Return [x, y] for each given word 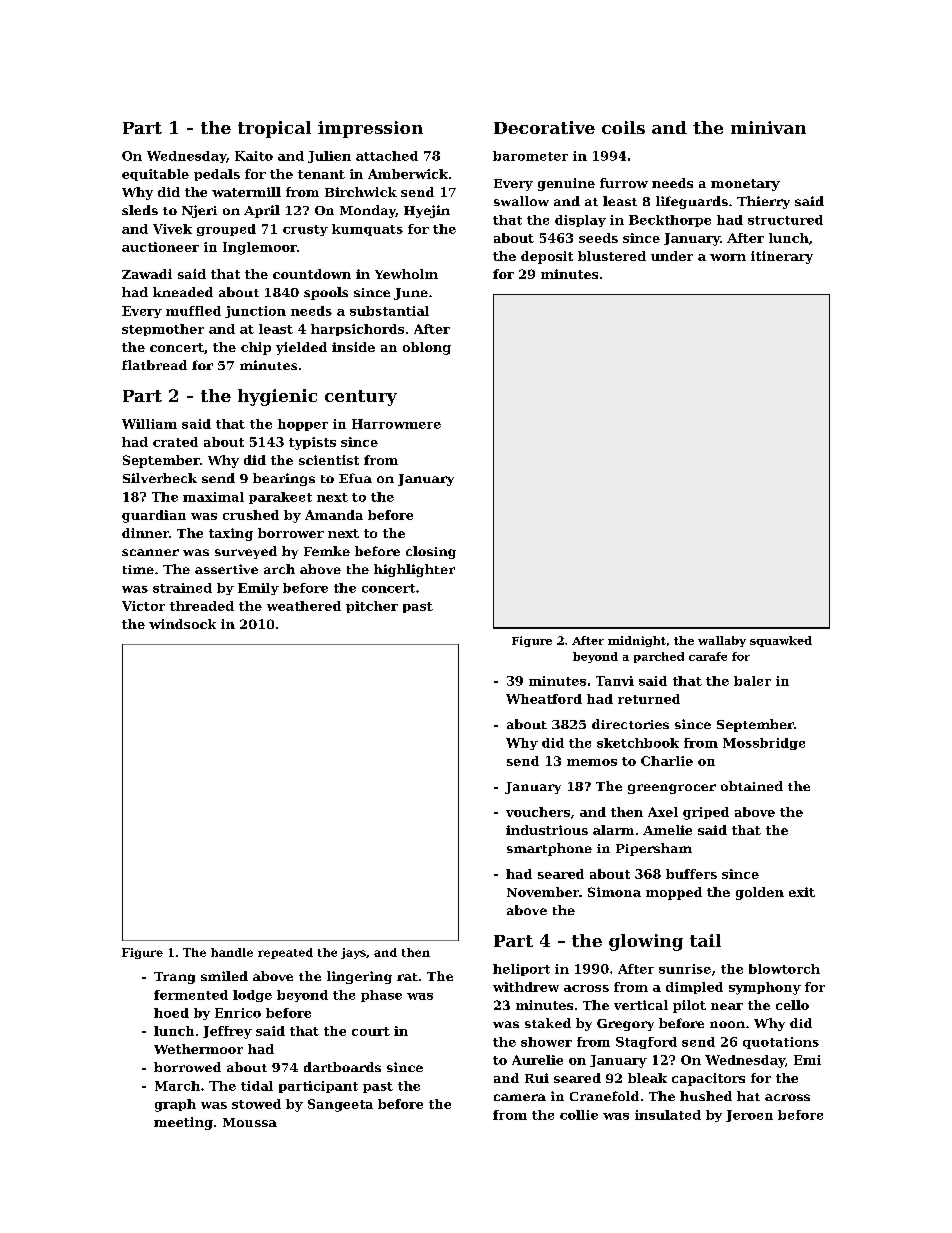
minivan [768, 127]
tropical [274, 129]
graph [175, 1105]
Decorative [544, 127]
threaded [202, 606]
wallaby [722, 641]
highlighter [414, 570]
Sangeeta [340, 1105]
